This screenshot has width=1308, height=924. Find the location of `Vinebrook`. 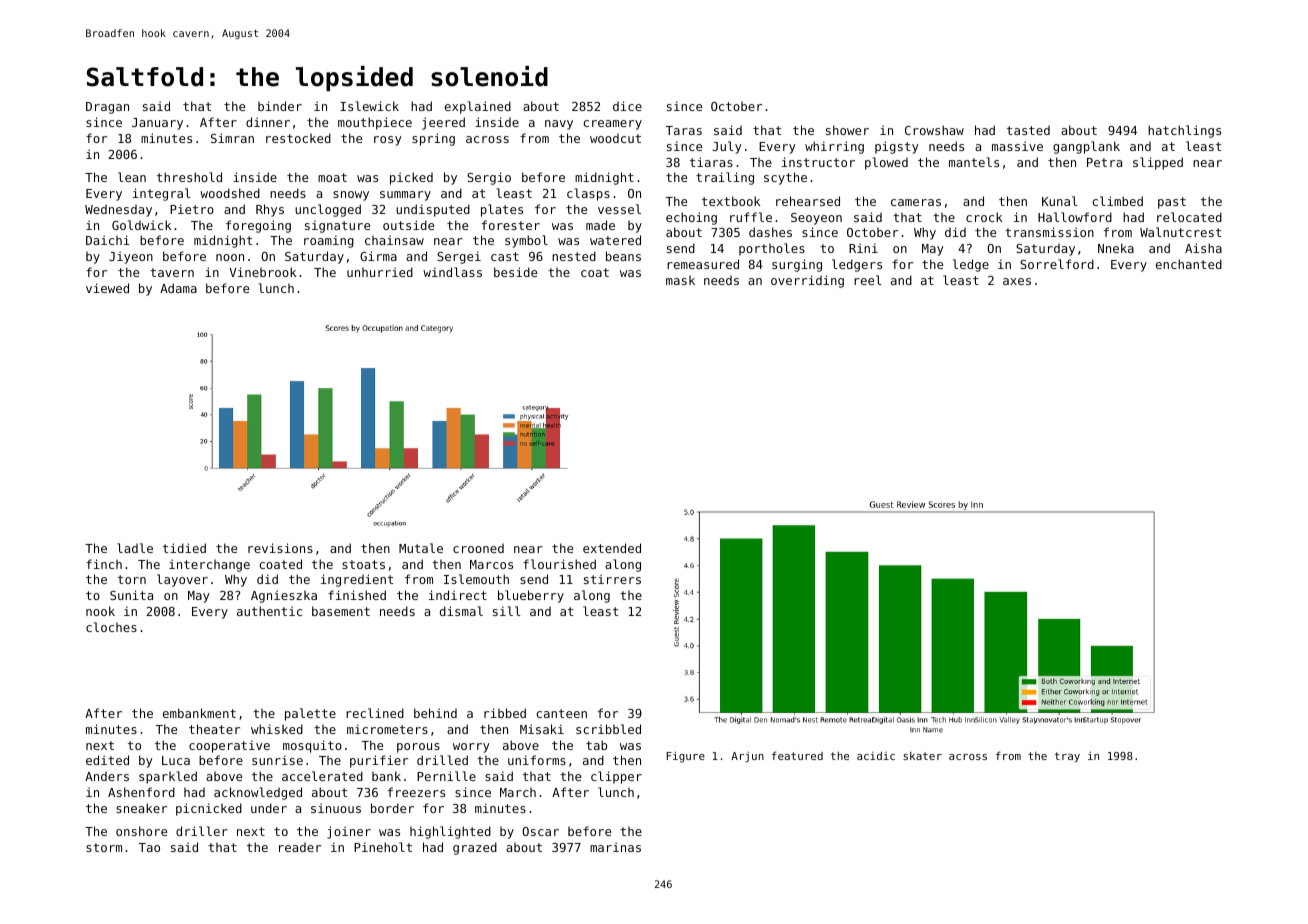

Vinebrook is located at coordinates (263, 272).
